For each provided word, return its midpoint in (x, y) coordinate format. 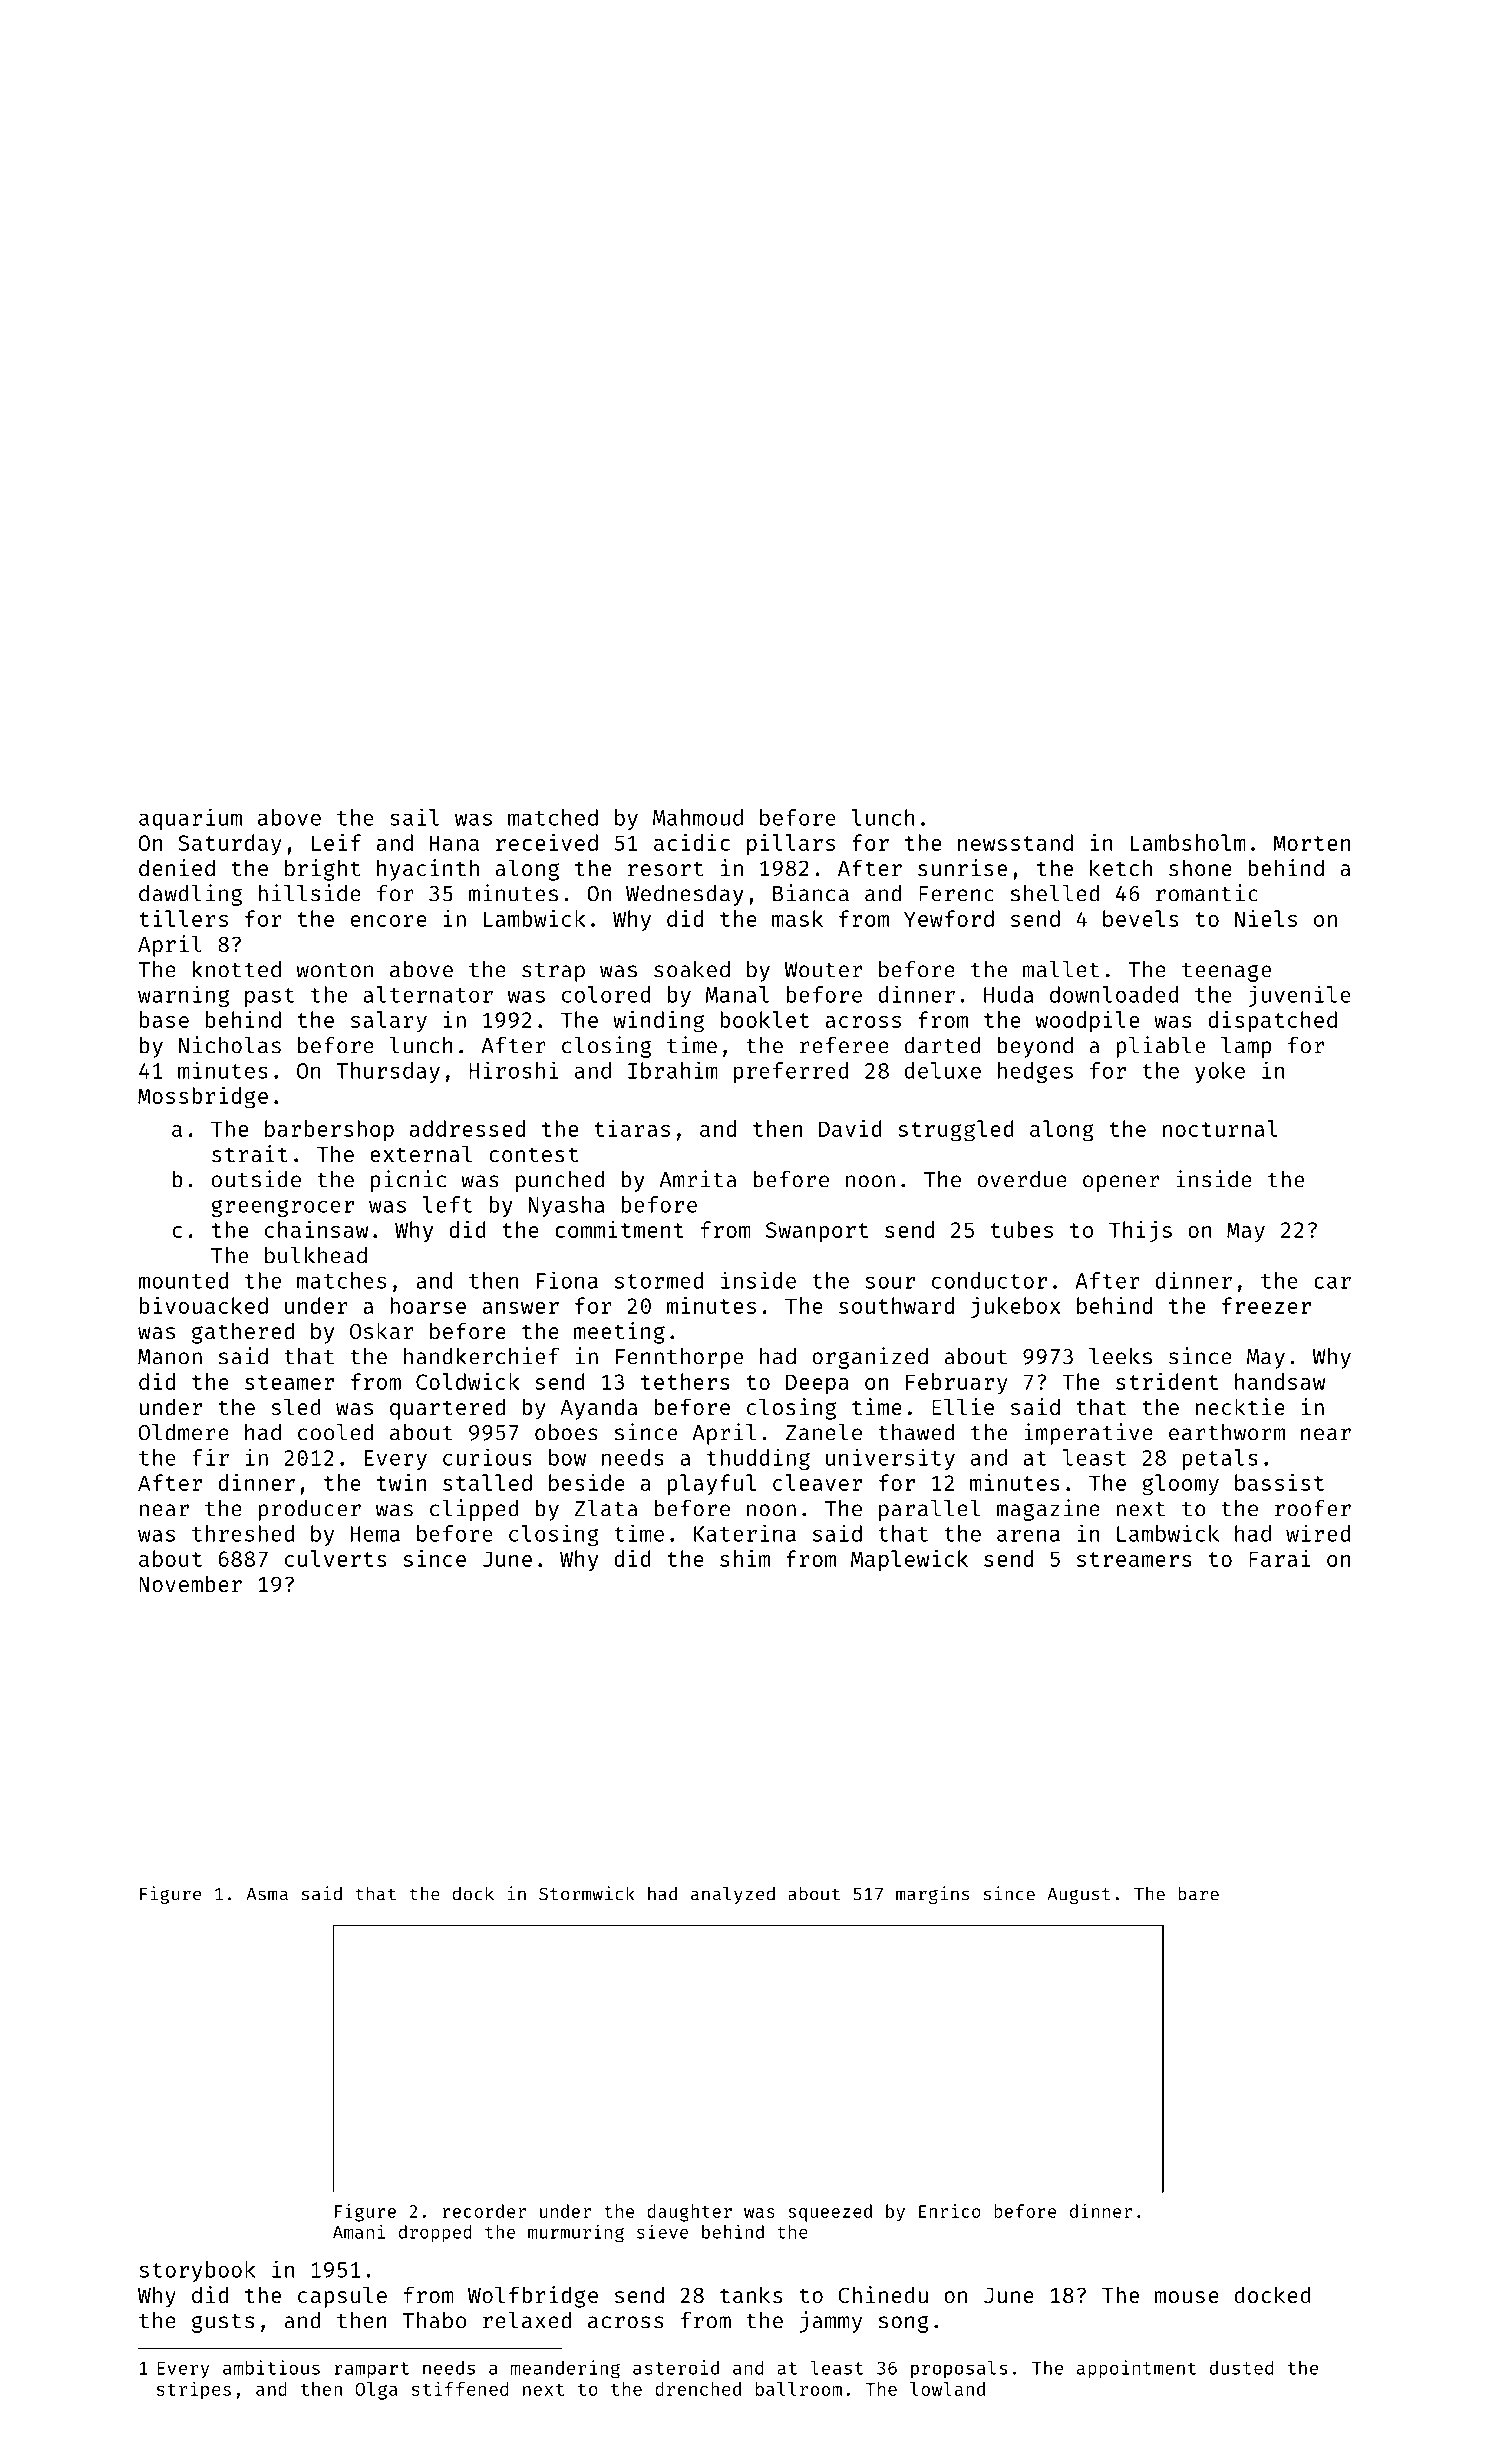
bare (1198, 1894)
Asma (267, 1894)
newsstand (1015, 842)
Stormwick (587, 1893)
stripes (194, 2390)
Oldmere (184, 1432)
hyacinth (428, 870)
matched (553, 817)
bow (567, 1457)
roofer (1313, 1508)
